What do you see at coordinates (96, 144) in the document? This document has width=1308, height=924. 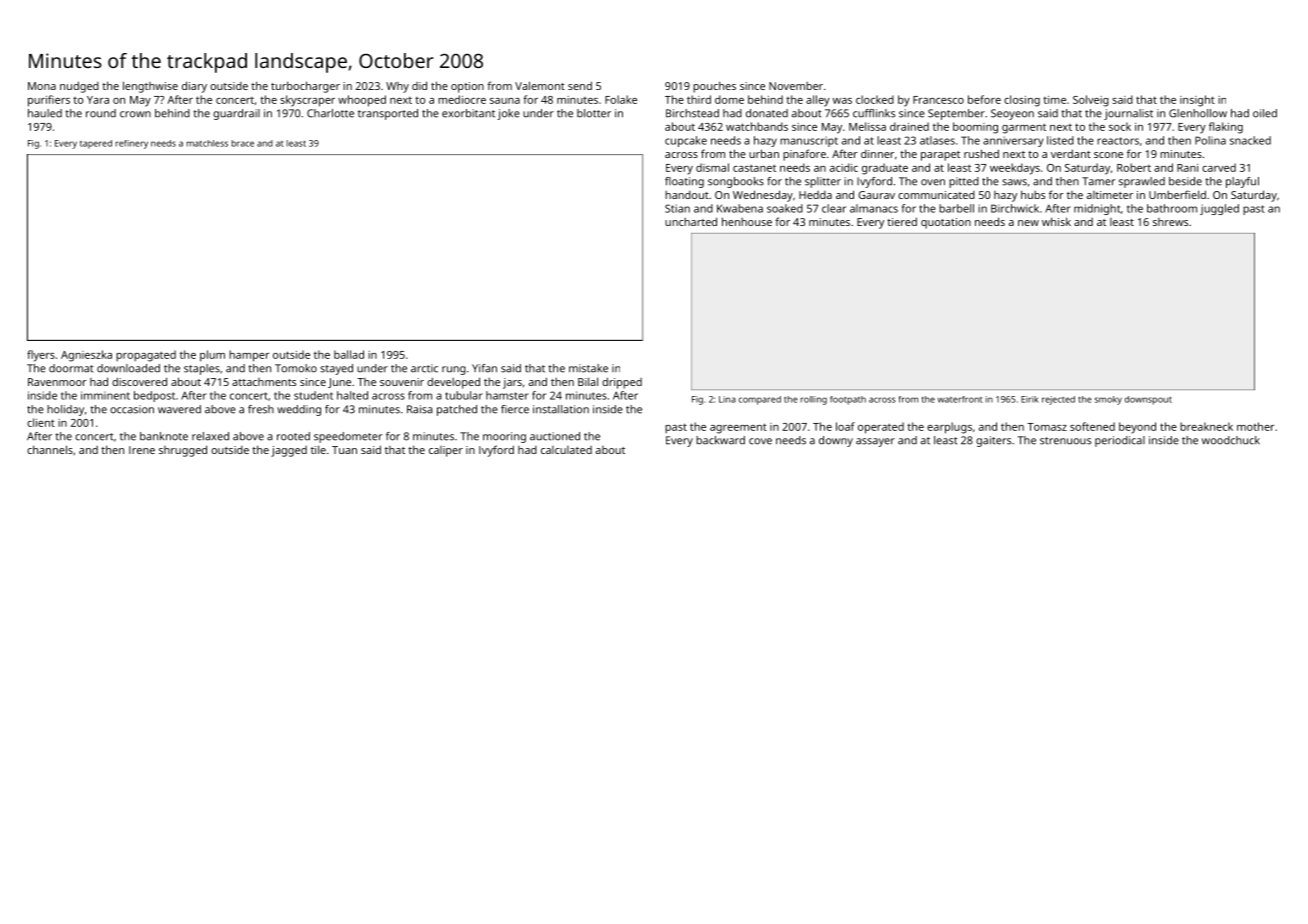 I see `tapered` at bounding box center [96, 144].
